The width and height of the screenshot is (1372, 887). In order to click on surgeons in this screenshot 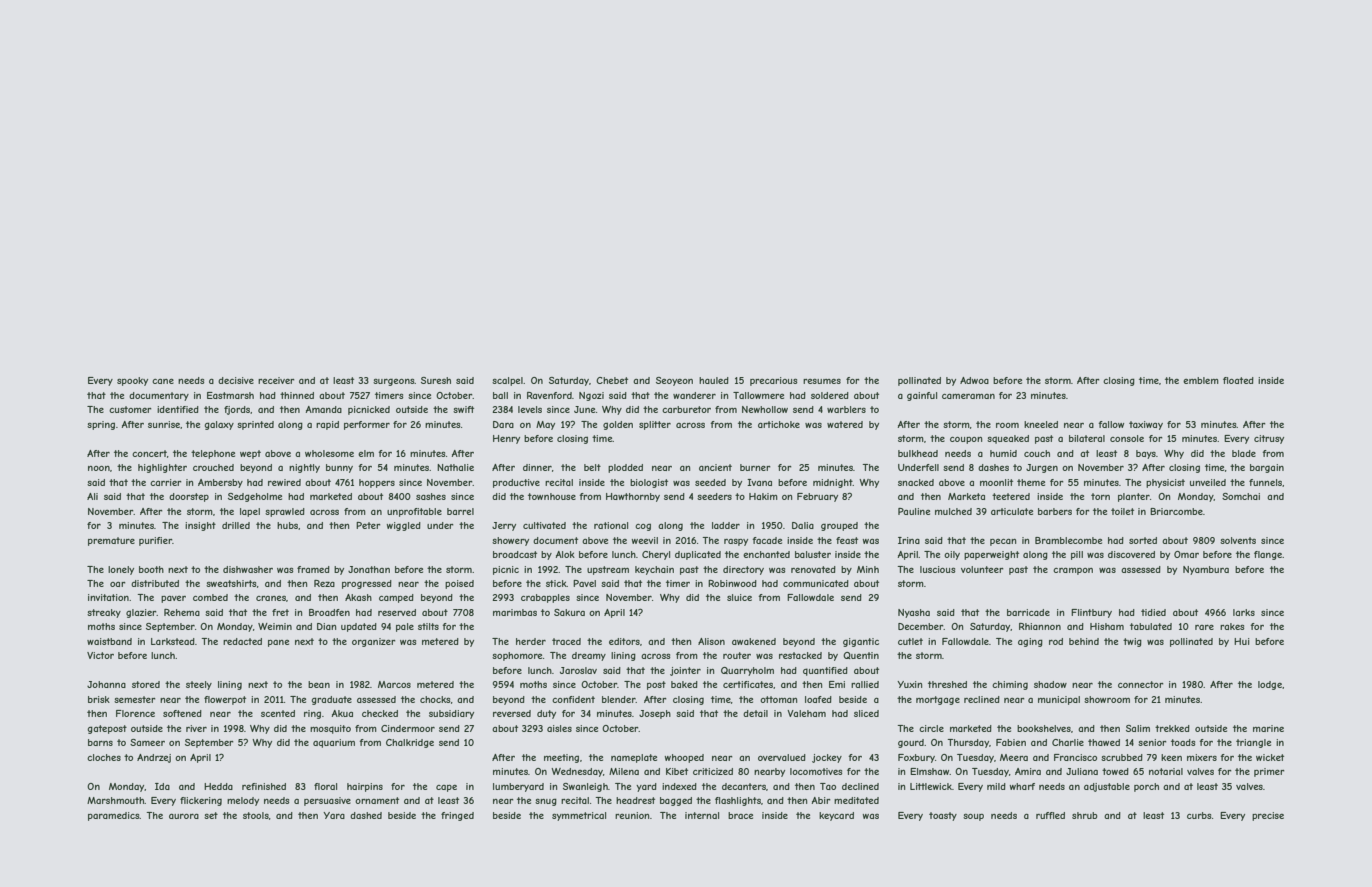, I will do `click(394, 382)`.
